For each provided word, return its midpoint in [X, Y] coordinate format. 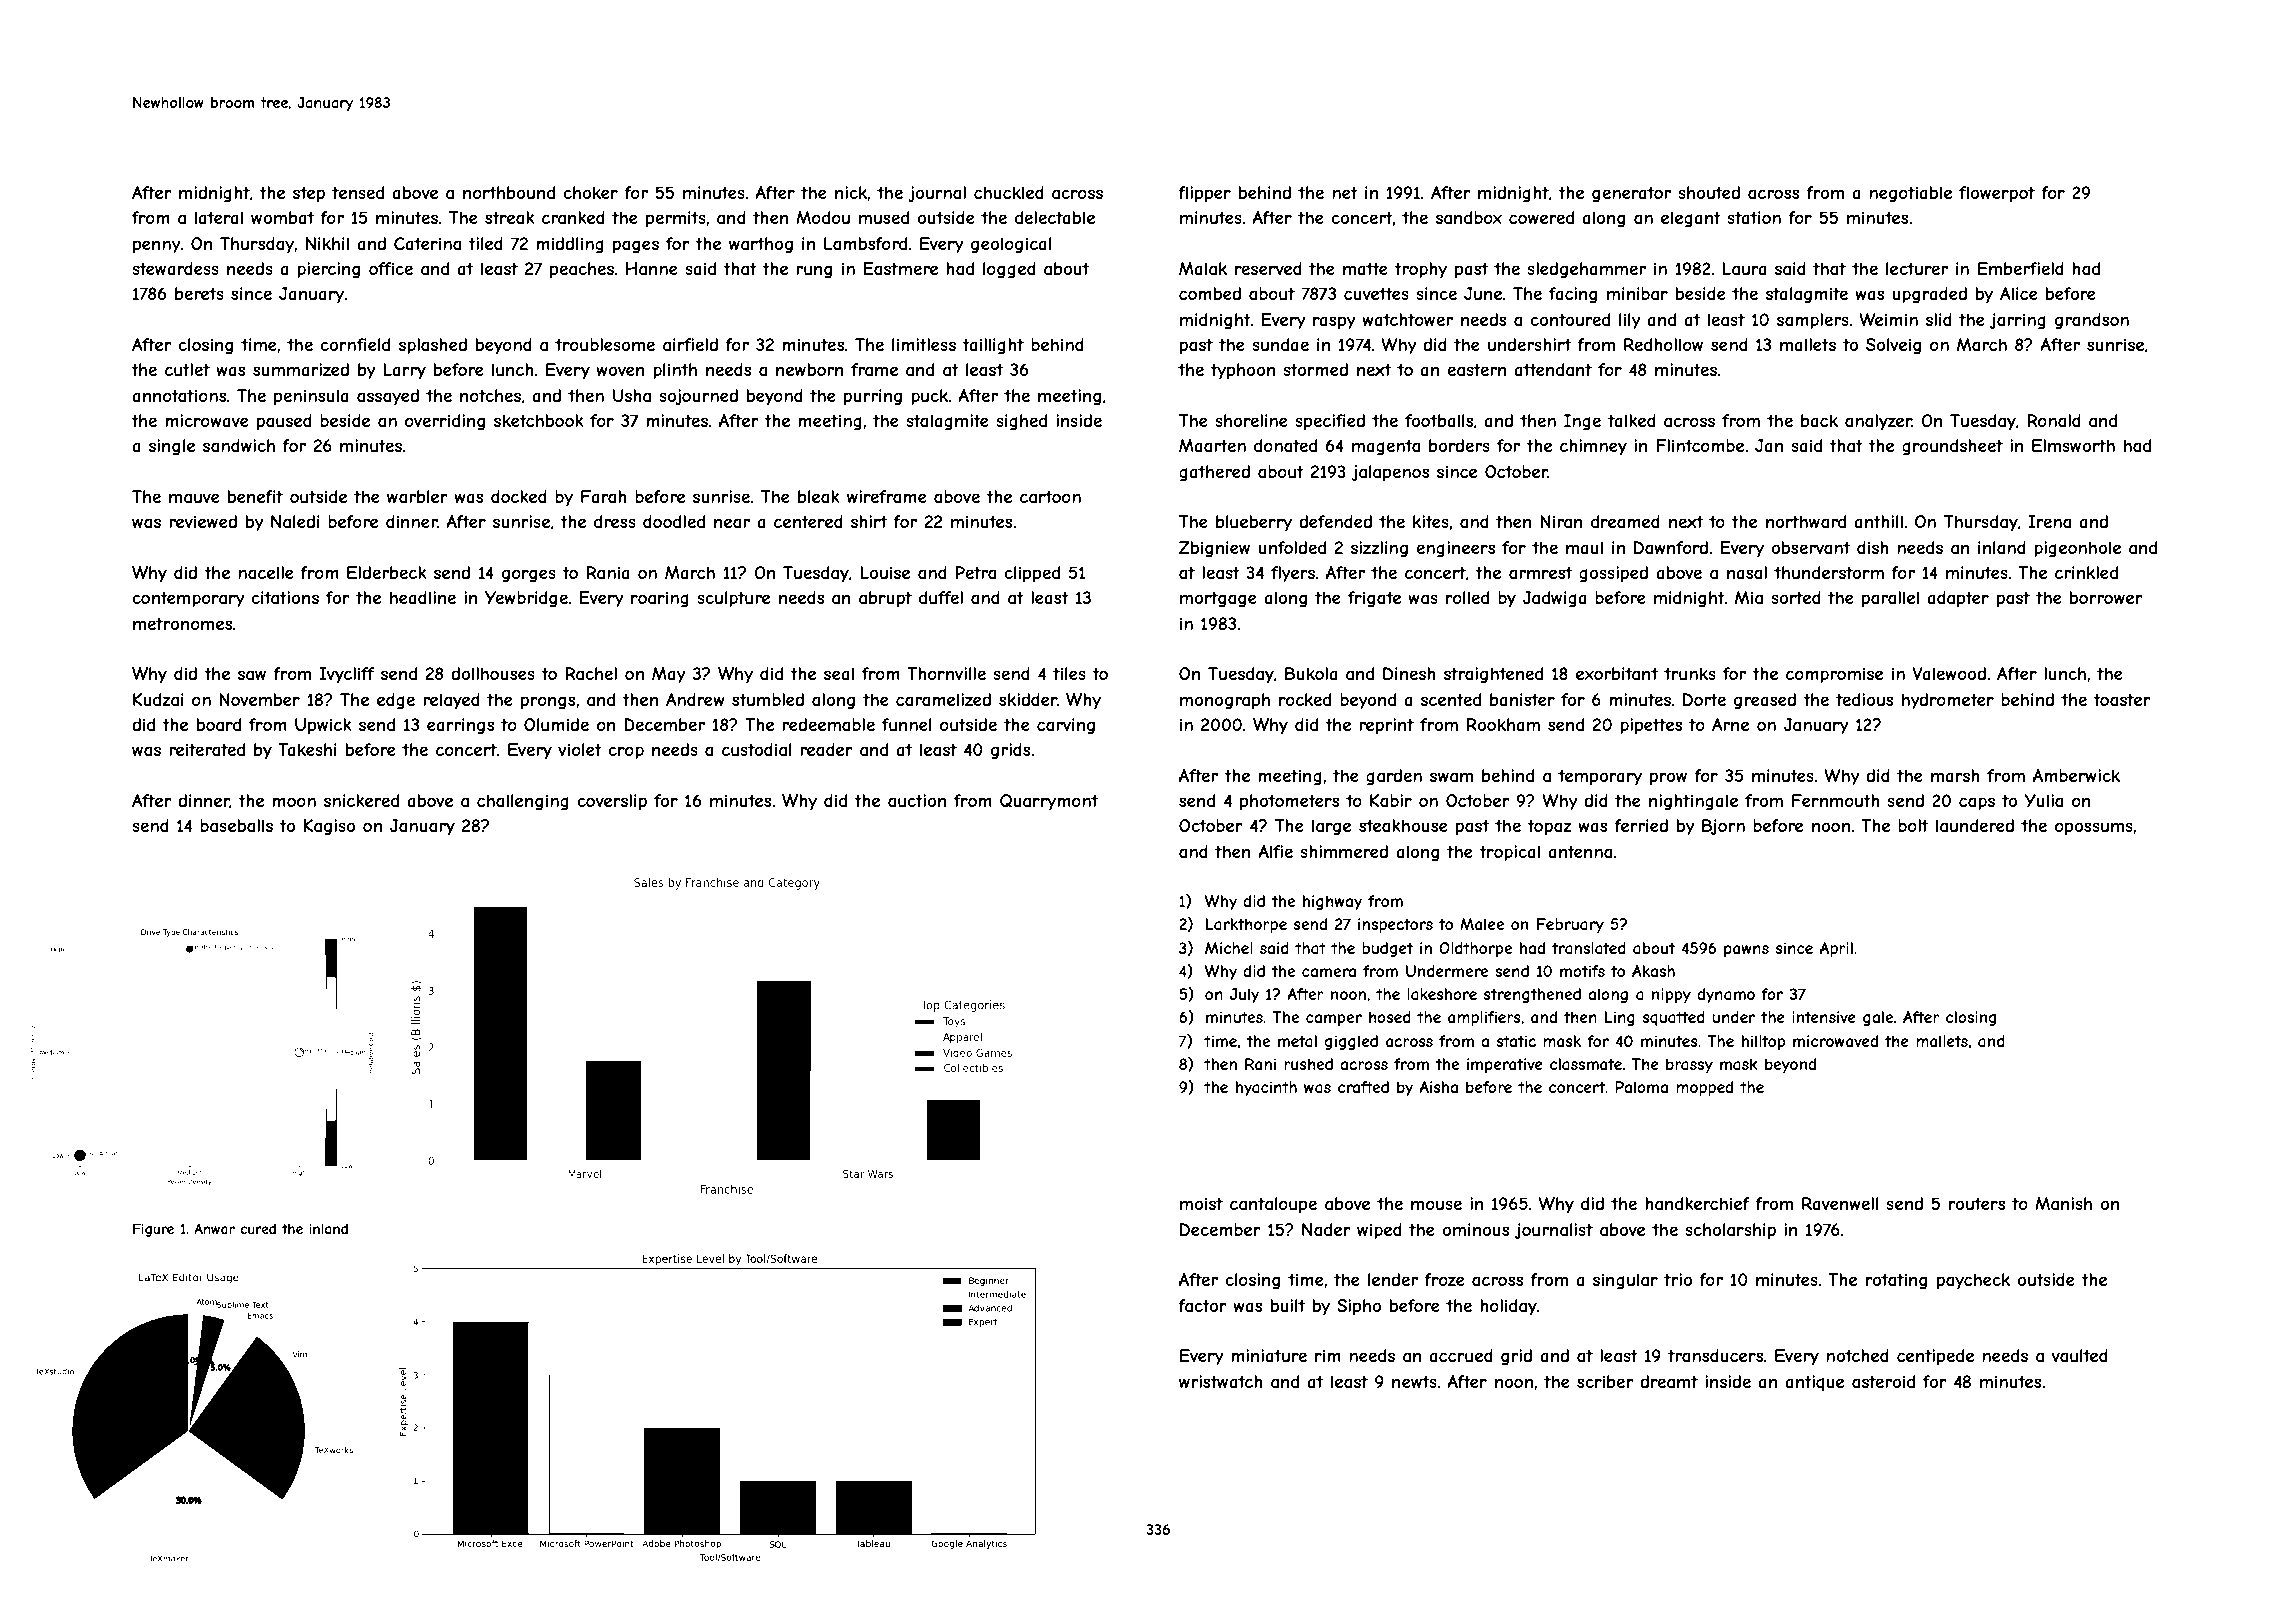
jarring [2018, 321]
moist [1201, 1203]
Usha [631, 395]
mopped [1704, 1088]
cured [258, 1229]
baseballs [236, 825]
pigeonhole [2077, 549]
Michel [1229, 948]
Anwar [214, 1228]
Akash [1653, 971]
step [309, 194]
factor [1202, 1305]
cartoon [1050, 496]
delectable [1055, 217]
